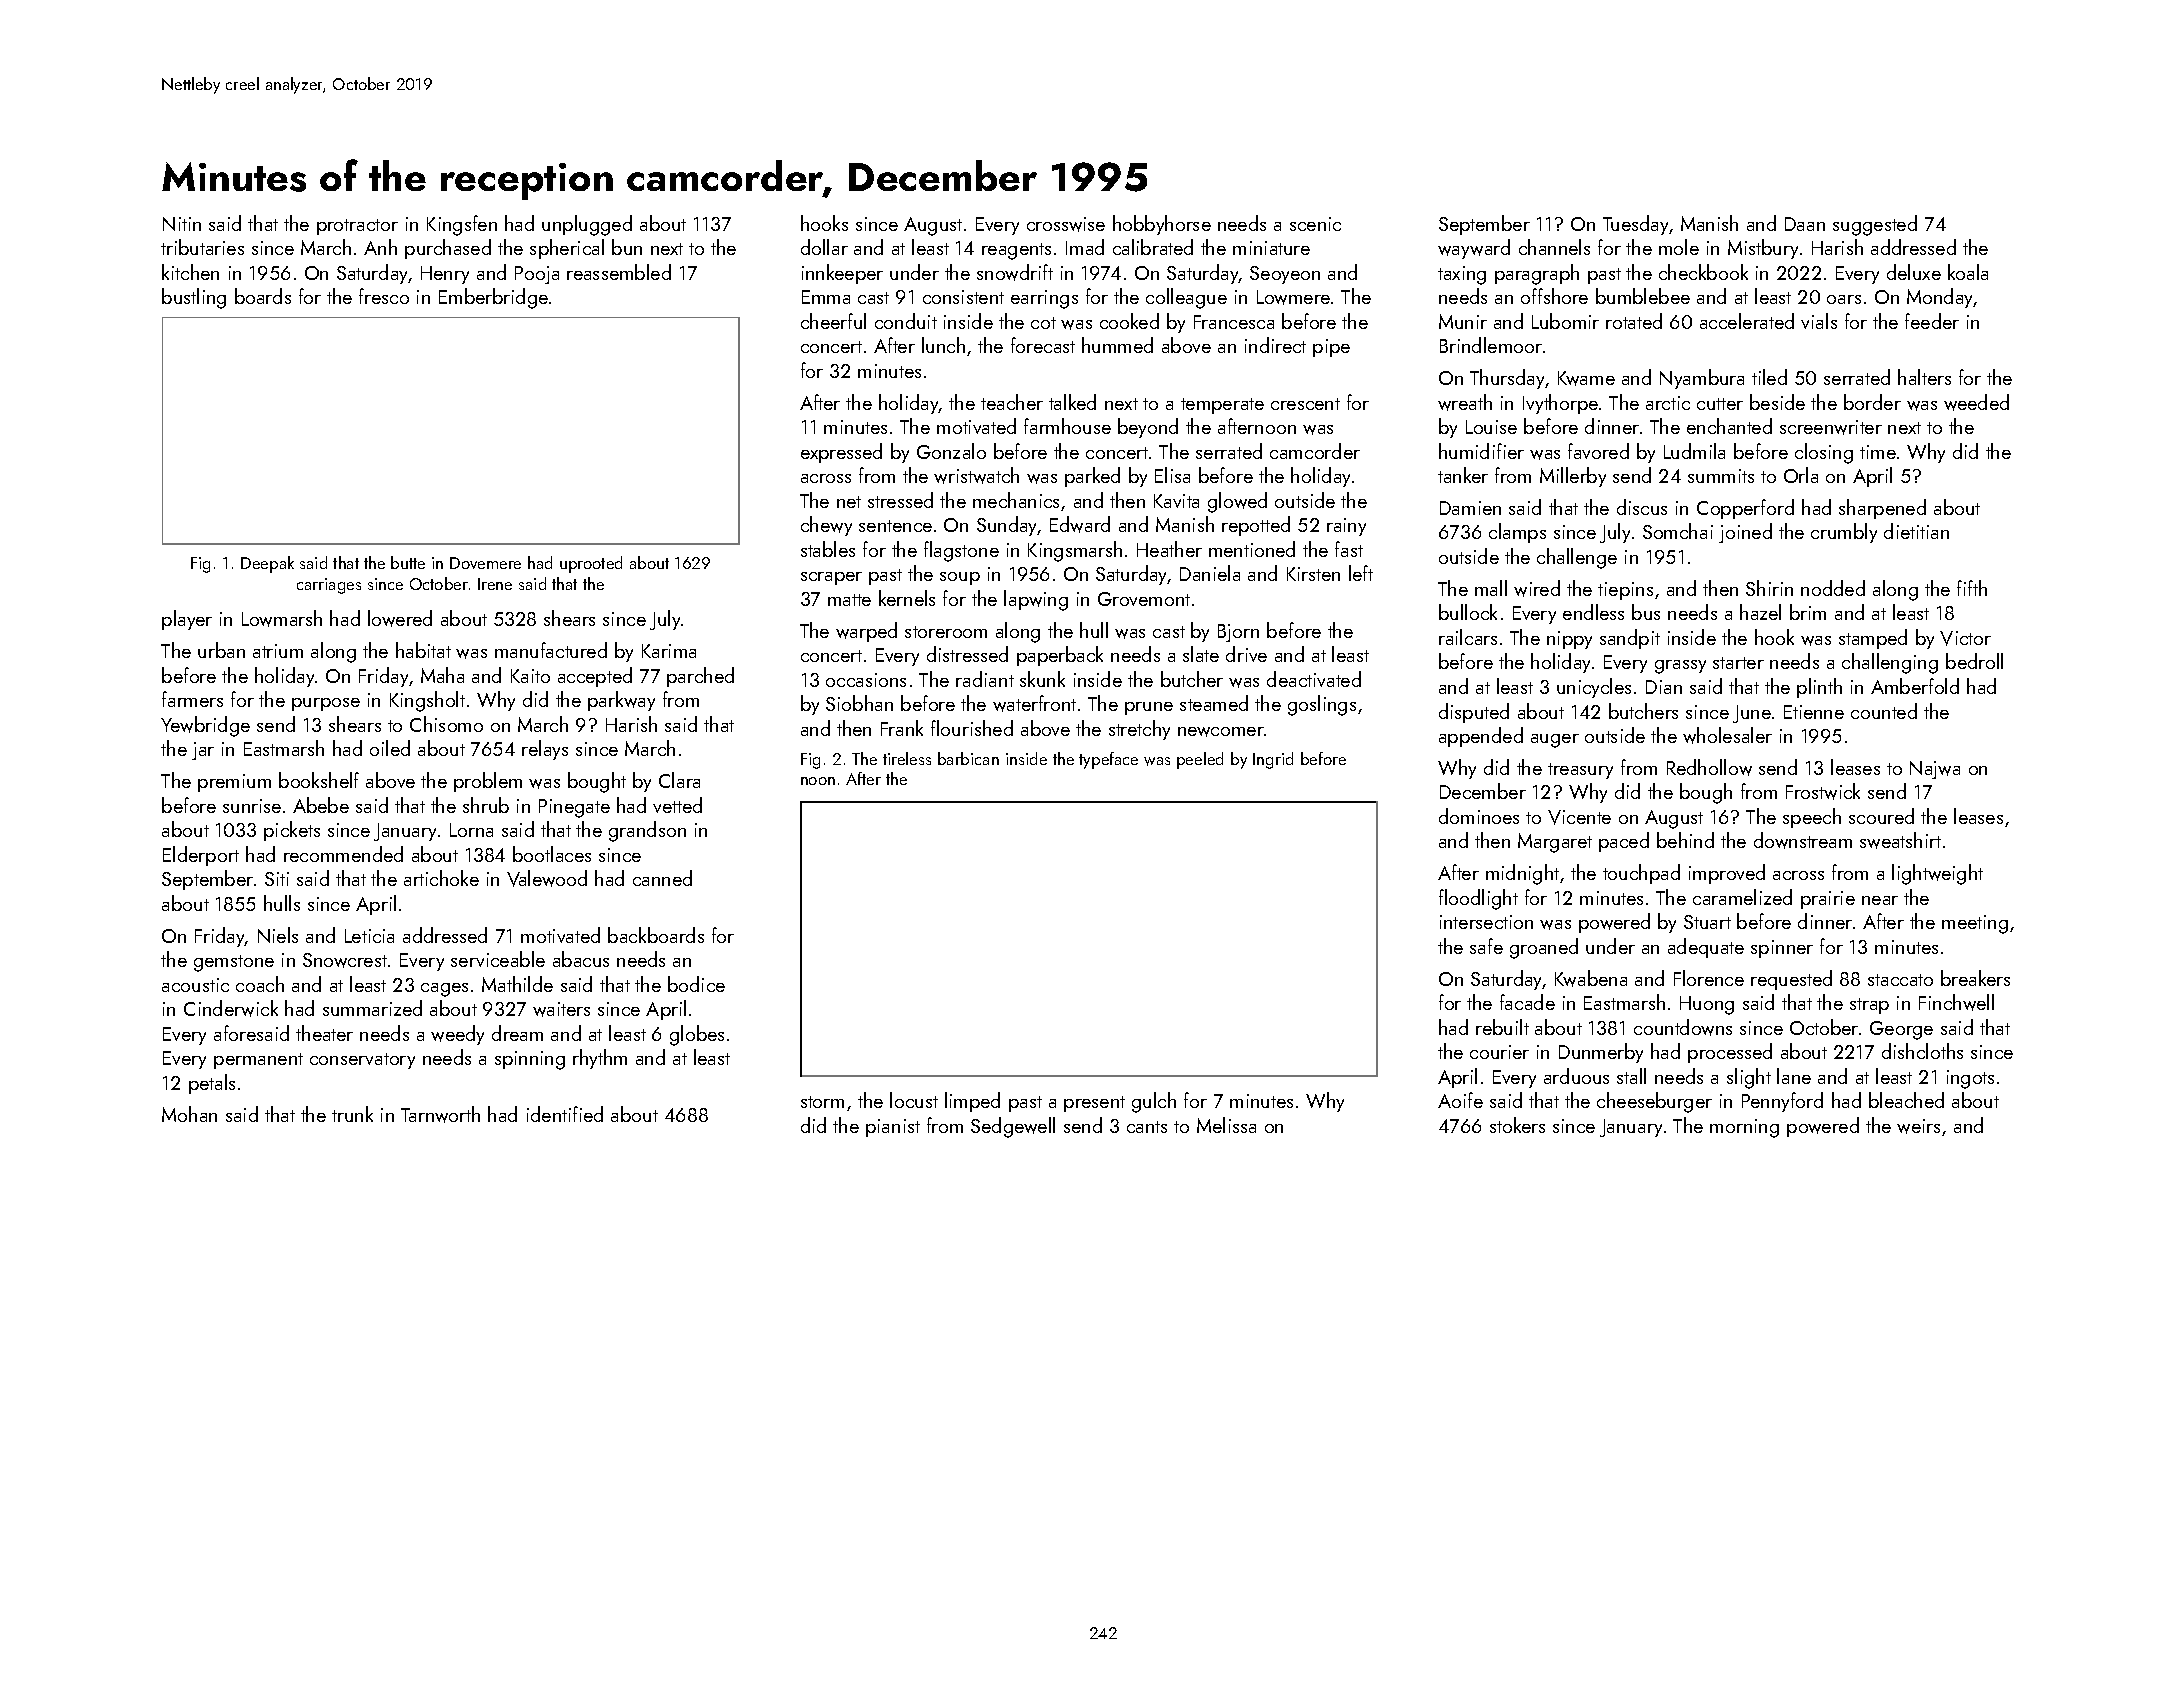 This document has width=2178, height=1683. I want to click on habitat, so click(423, 650).
